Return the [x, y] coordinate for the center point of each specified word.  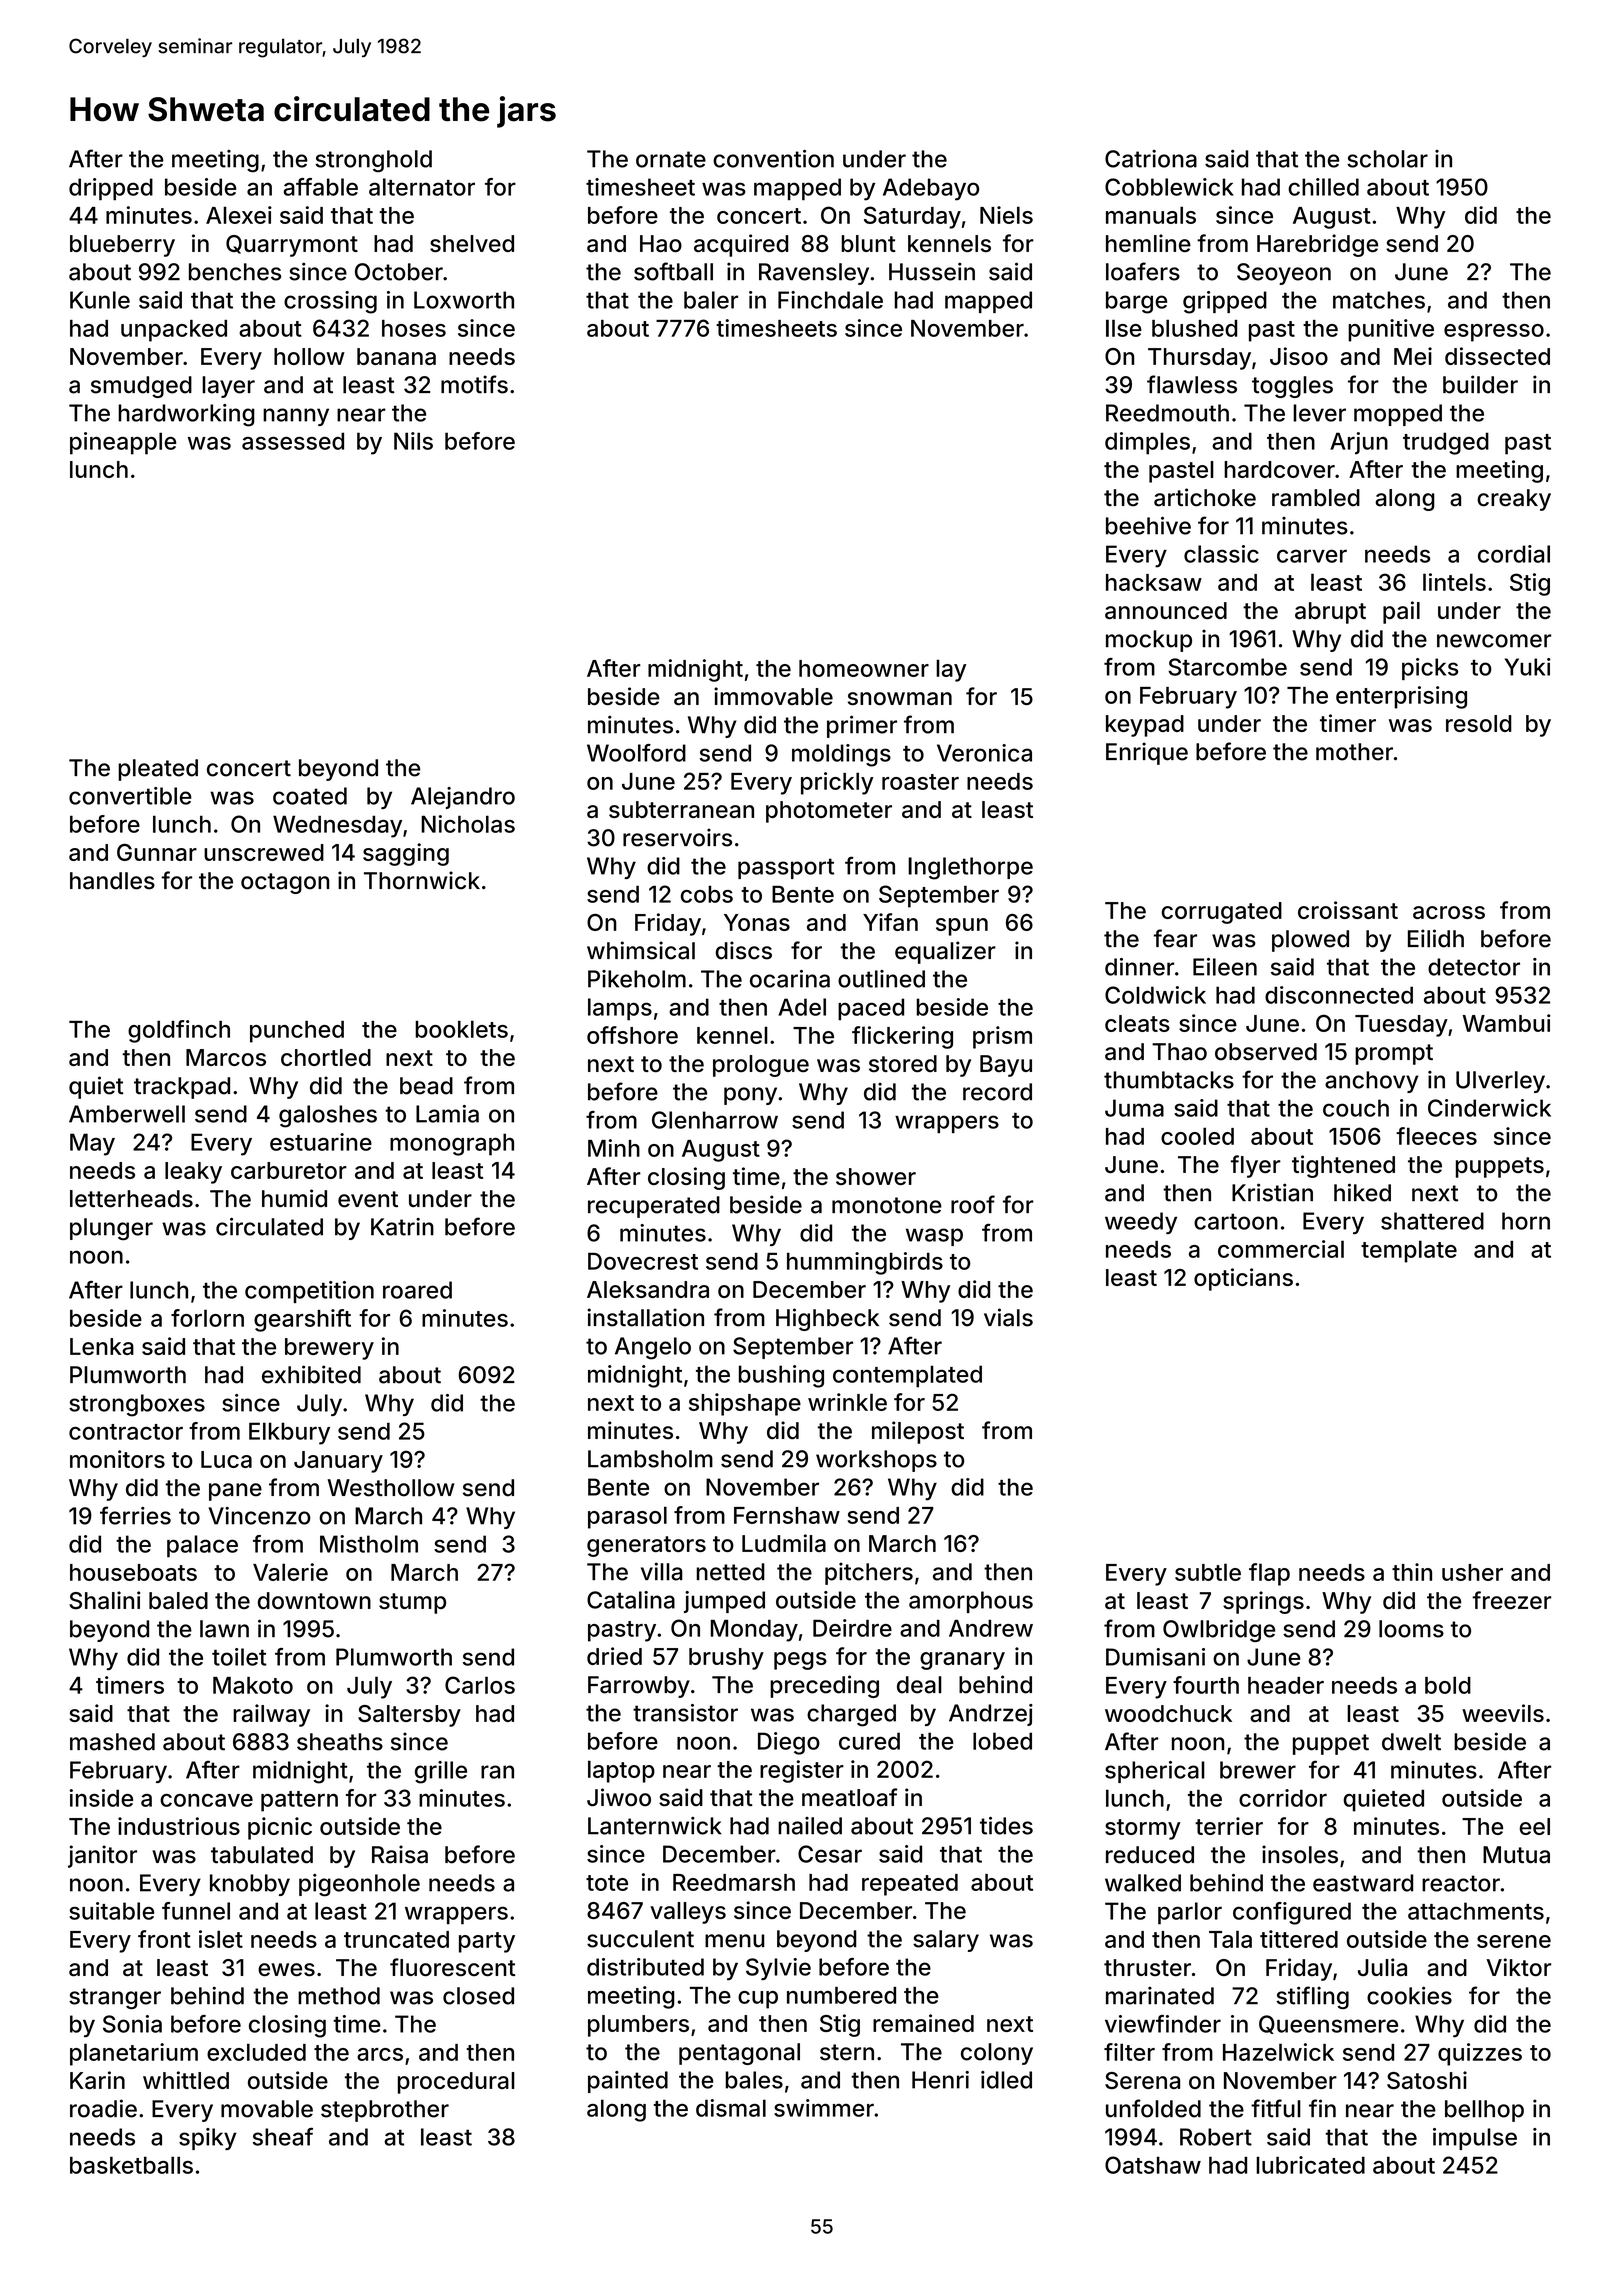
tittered [1299, 1939]
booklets [461, 1029]
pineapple [123, 443]
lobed [1002, 1741]
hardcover [1279, 469]
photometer [829, 812]
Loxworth [464, 300]
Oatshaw [1153, 2165]
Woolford [636, 753]
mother [1354, 752]
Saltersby [409, 1716]
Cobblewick [1169, 187]
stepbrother [385, 2111]
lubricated [1310, 2165]
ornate [671, 159]
